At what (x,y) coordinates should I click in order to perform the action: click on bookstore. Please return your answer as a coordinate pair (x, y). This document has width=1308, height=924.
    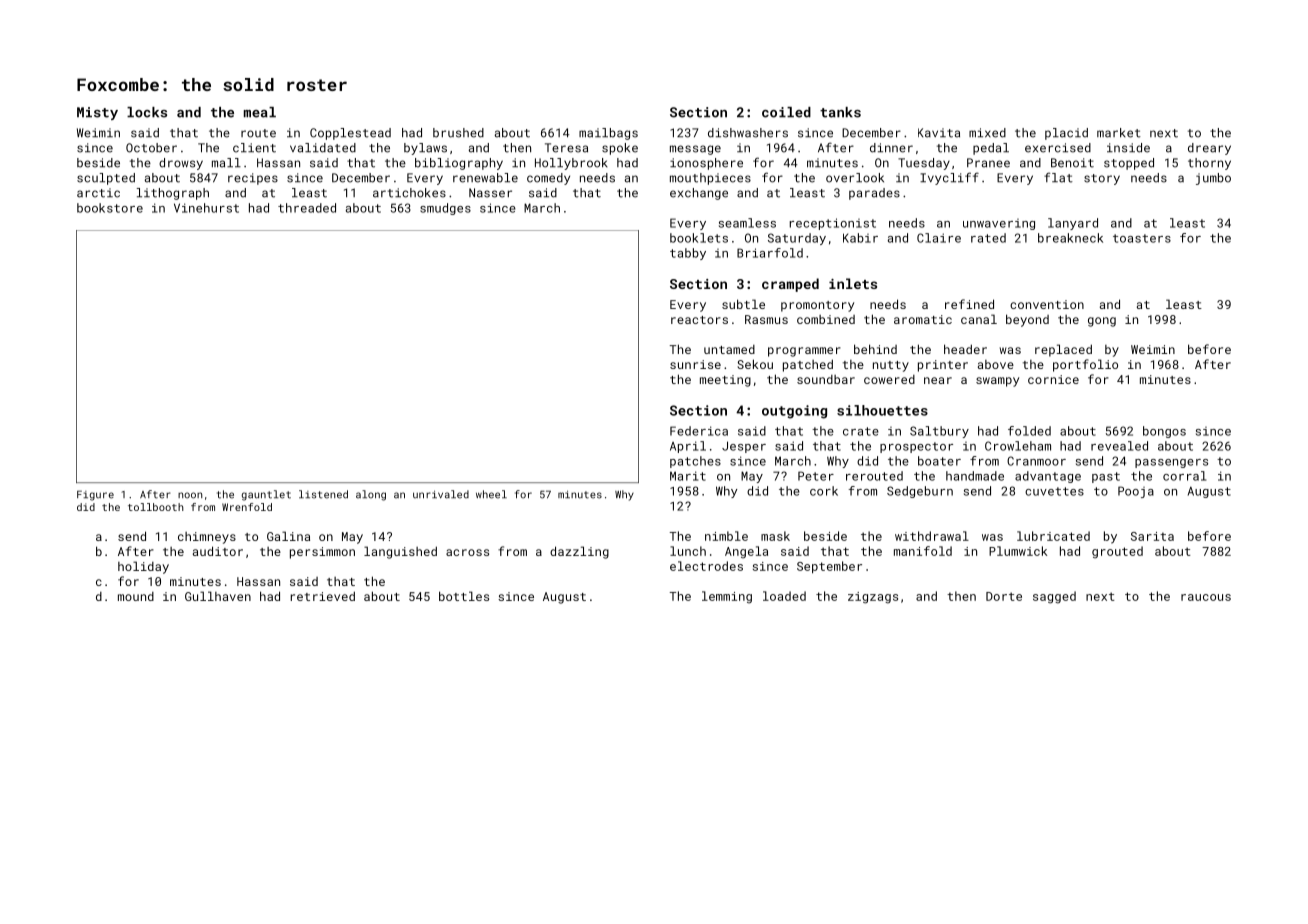
    Looking at the image, I should click on (110, 208).
